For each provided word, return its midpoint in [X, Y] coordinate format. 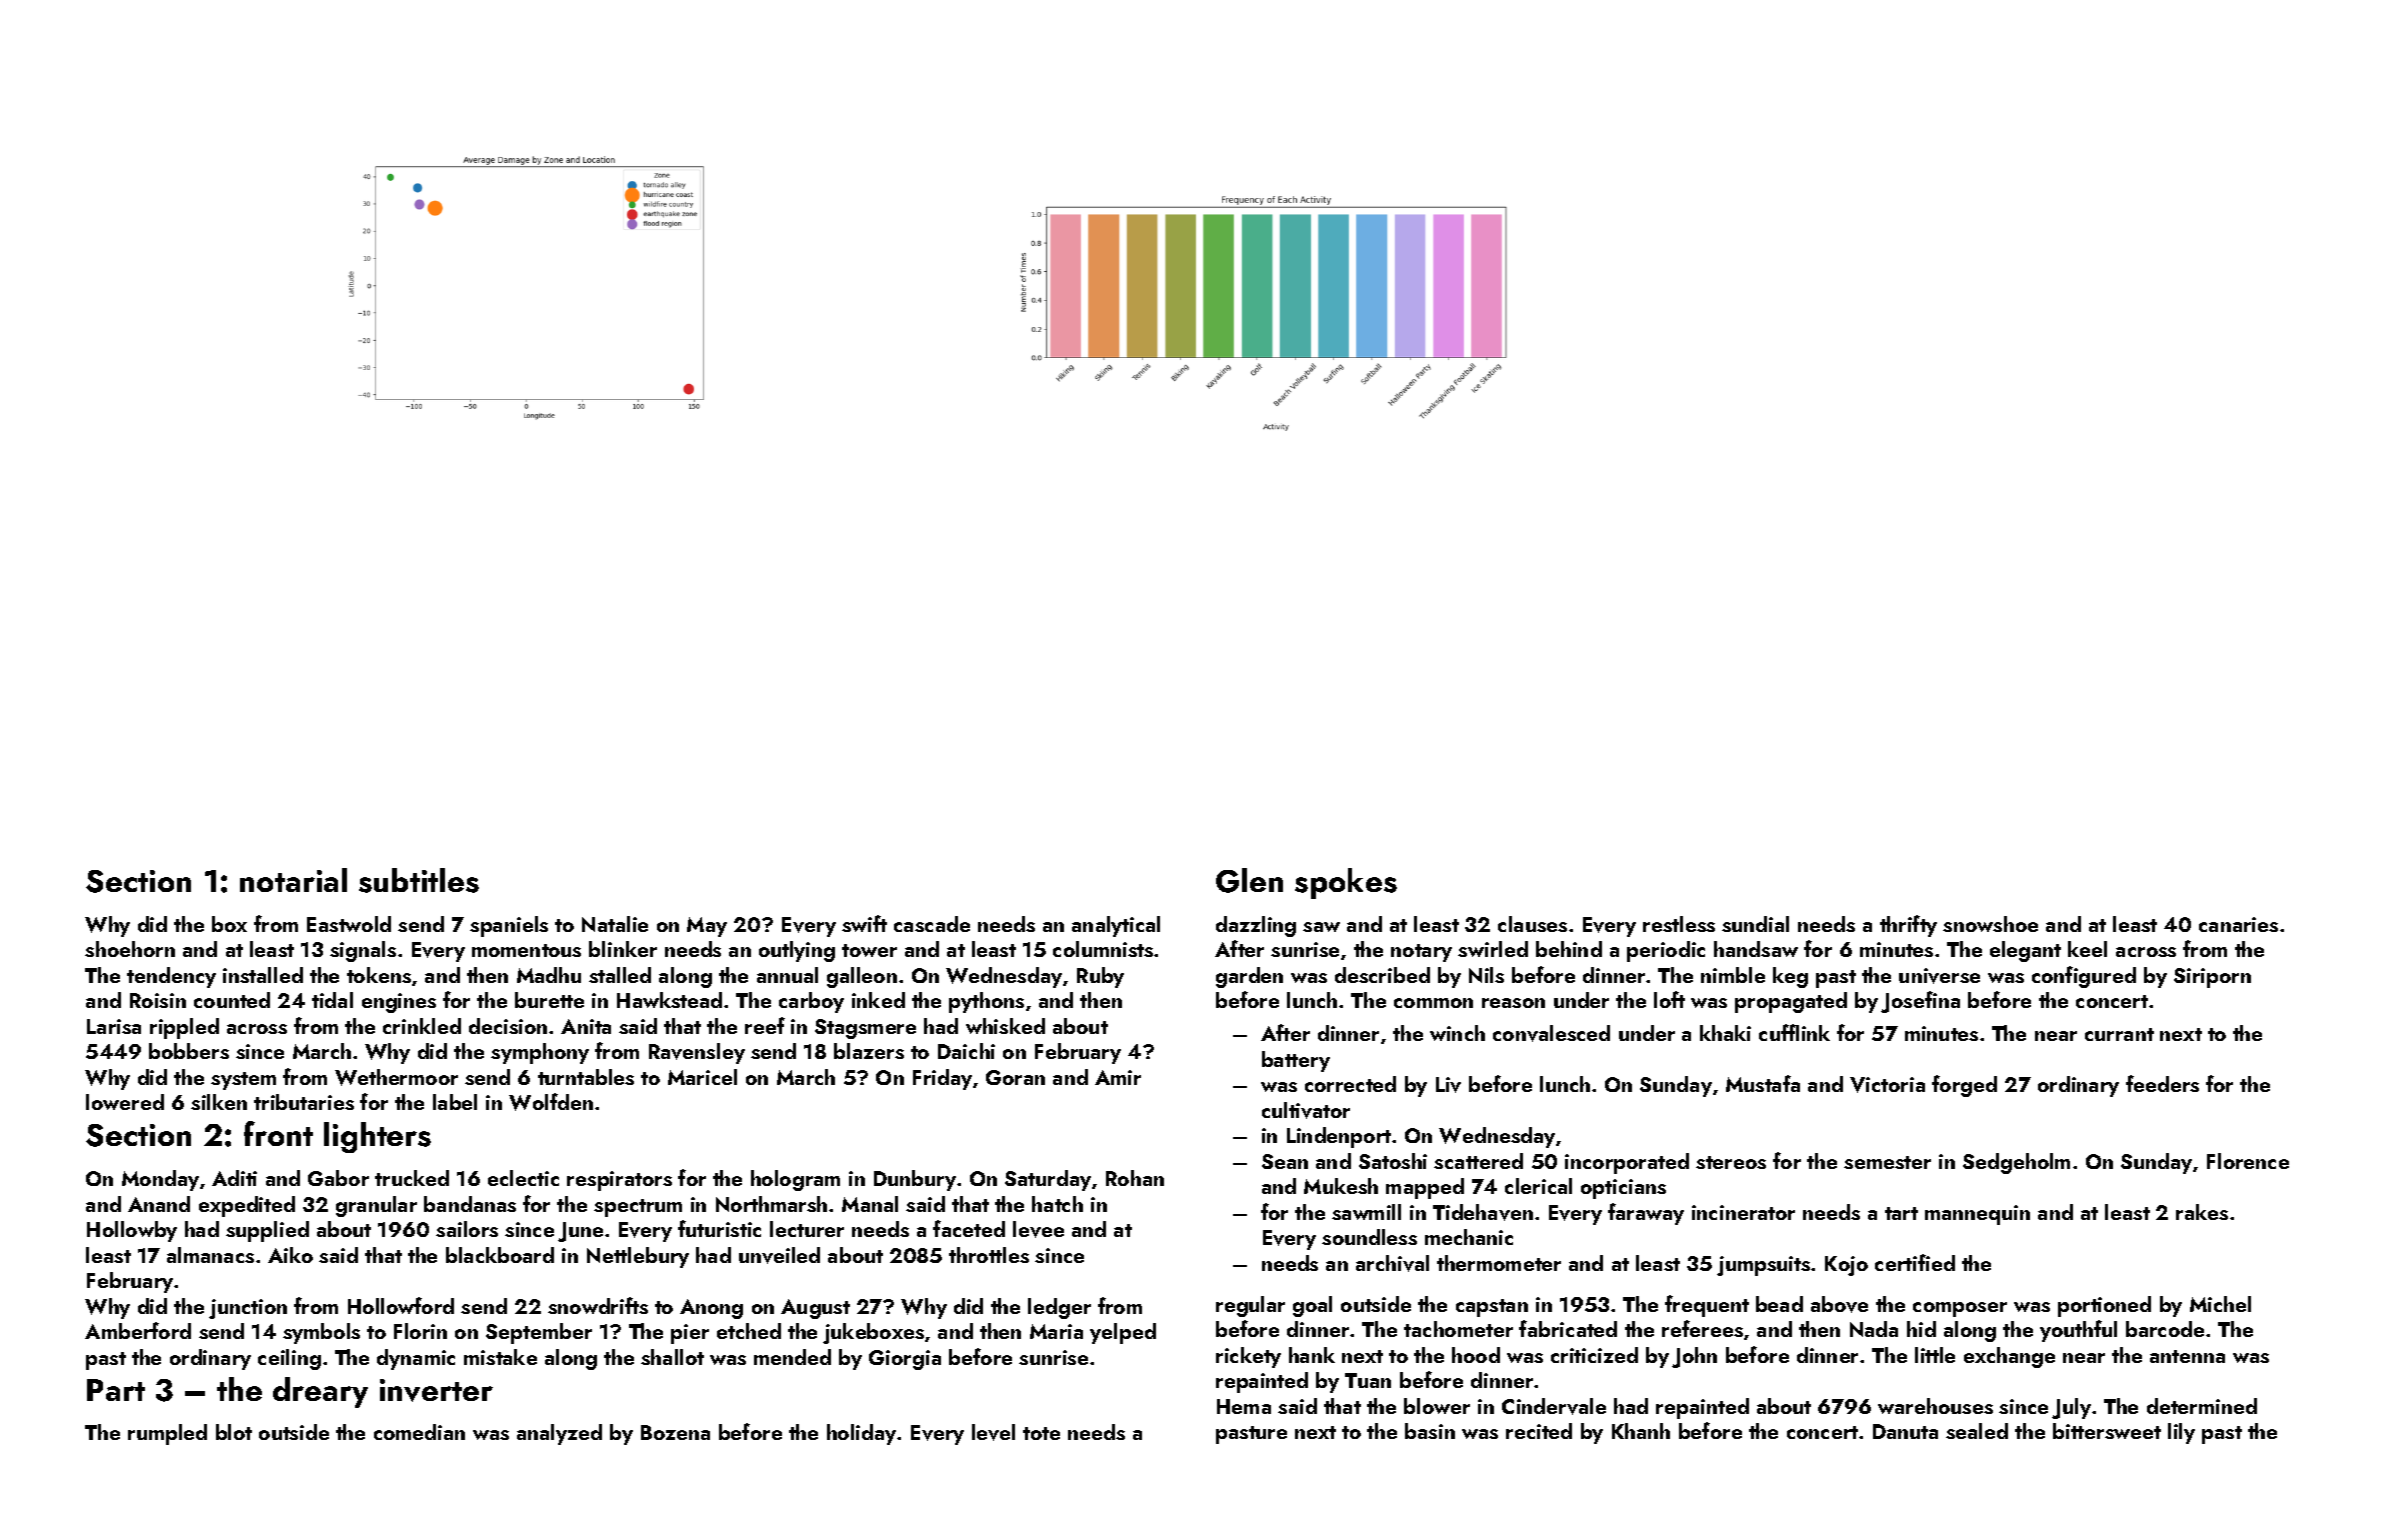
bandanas [470, 1204]
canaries [2238, 924]
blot [234, 1432]
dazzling [1256, 926]
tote [1041, 1433]
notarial [293, 880]
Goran [1015, 1077]
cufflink [1794, 1032]
